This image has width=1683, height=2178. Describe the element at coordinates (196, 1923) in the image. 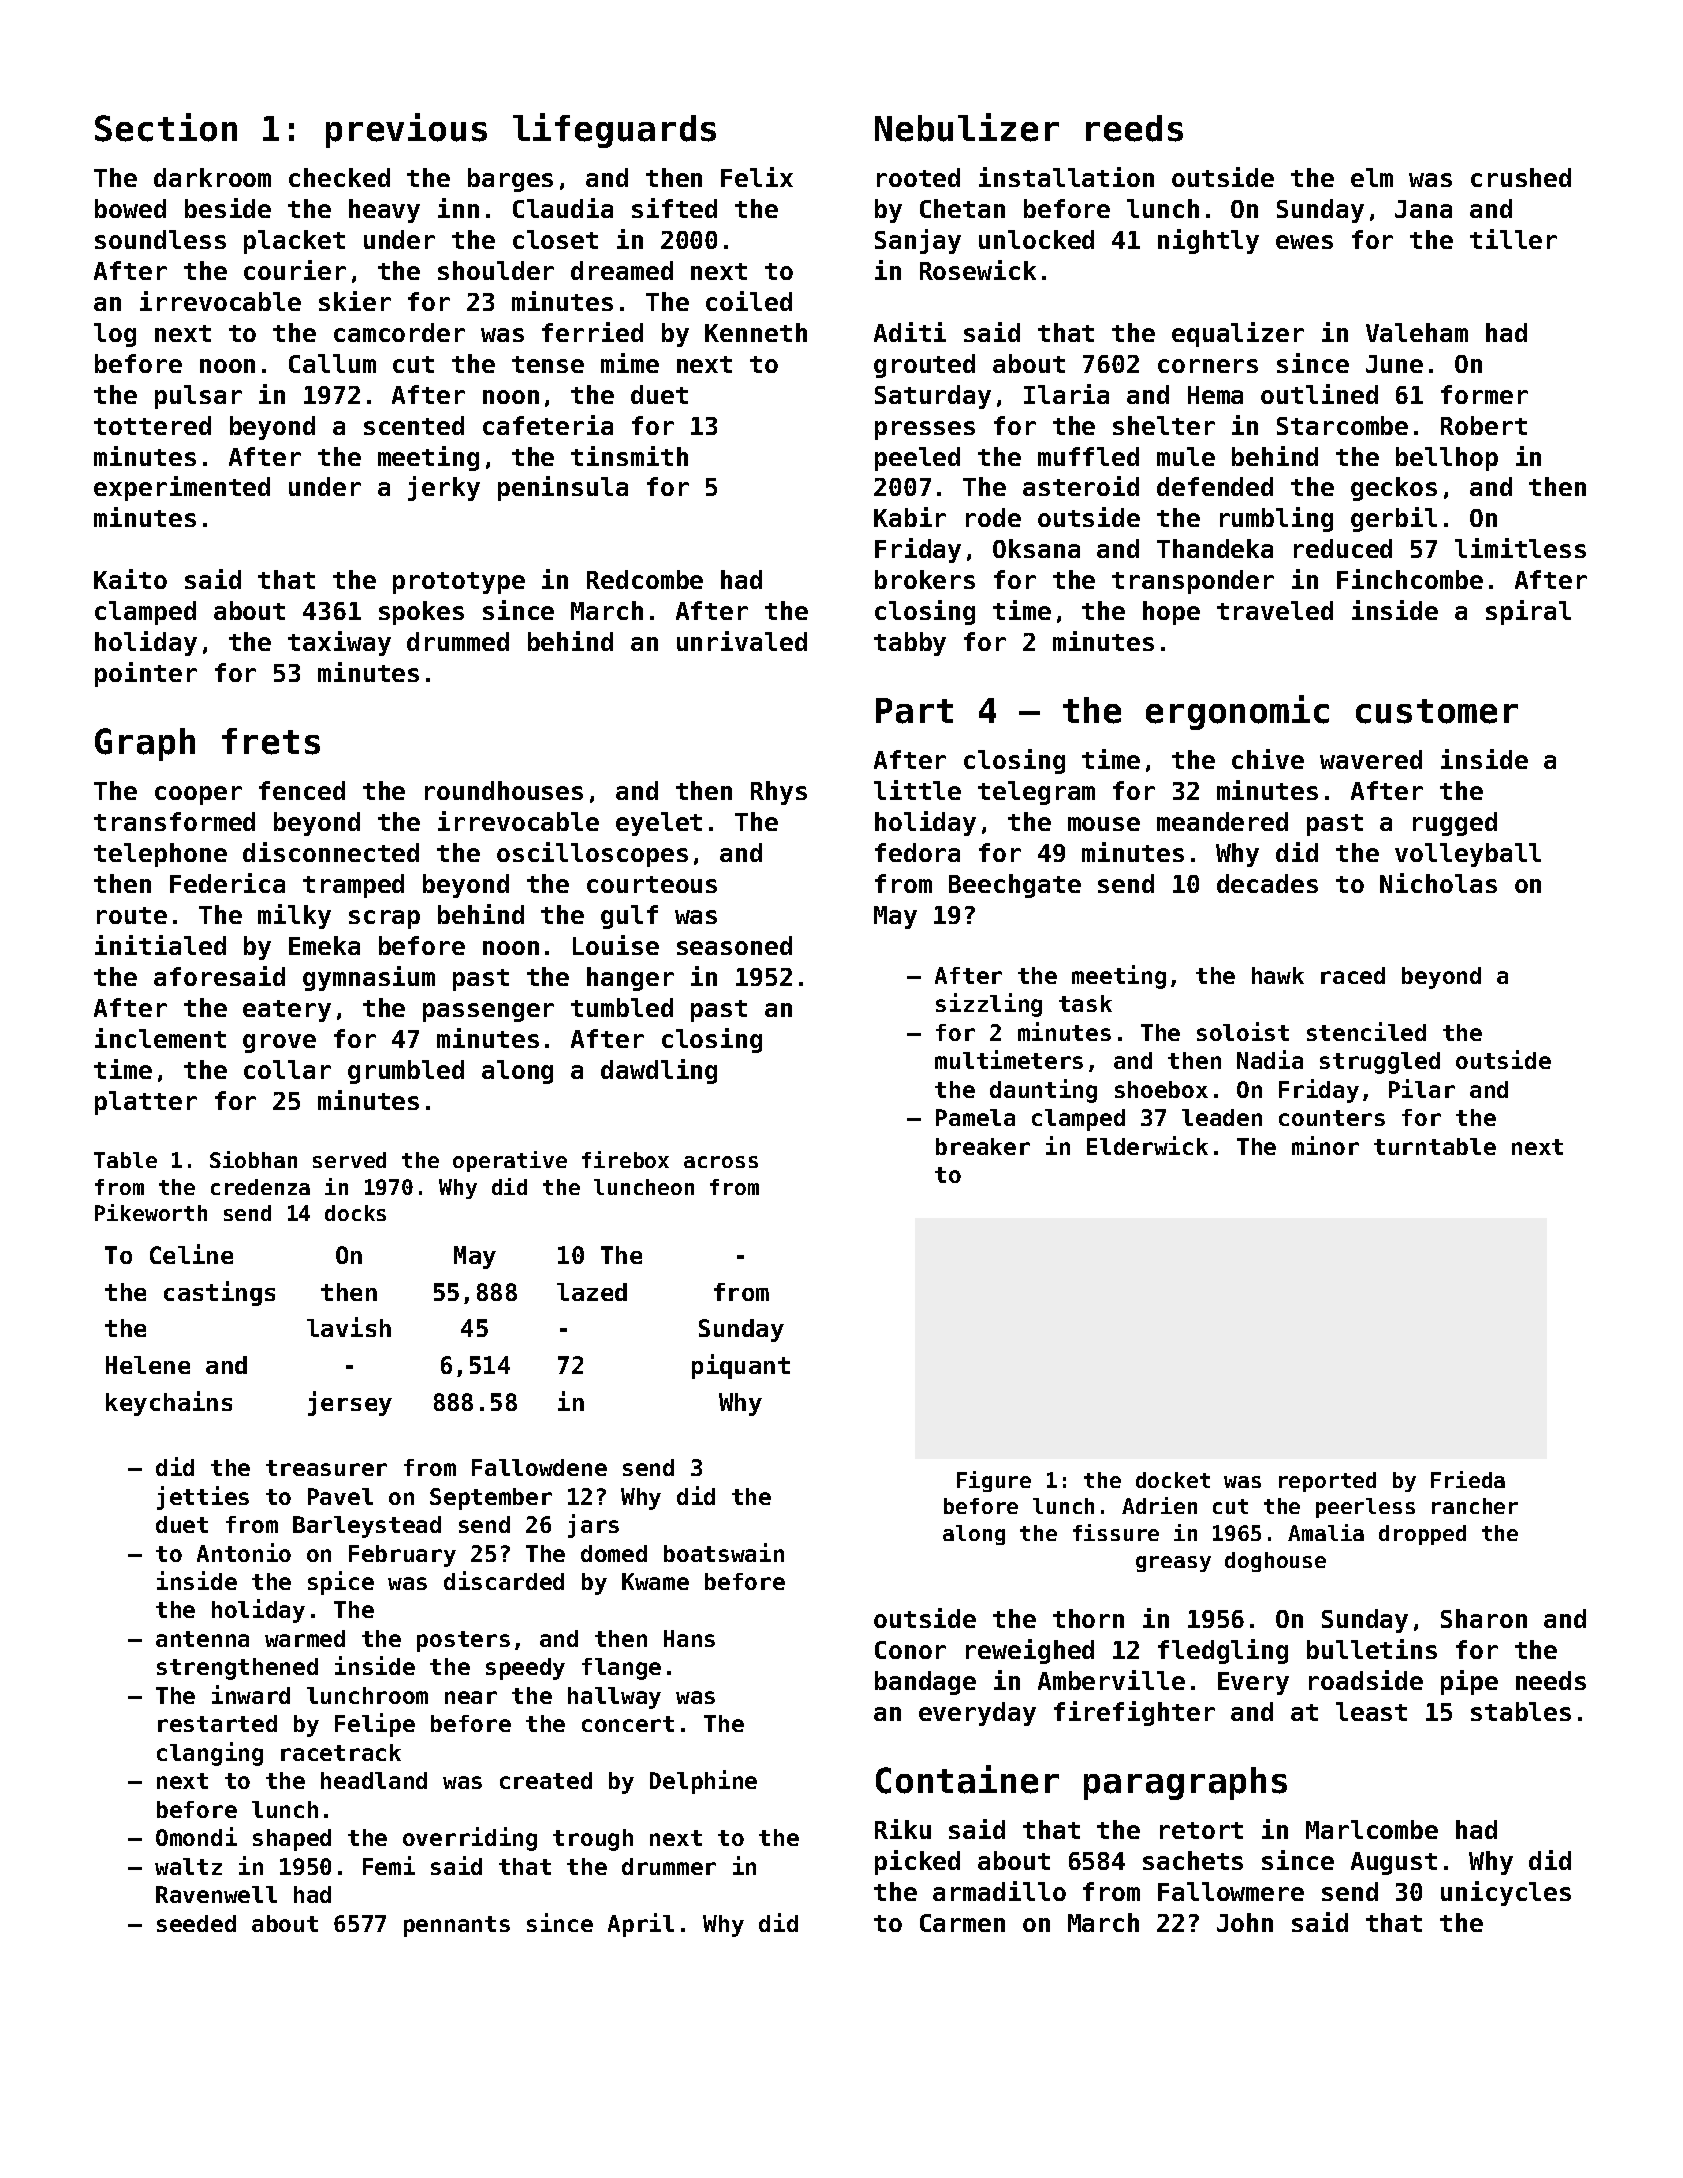

I see `seeded` at that location.
